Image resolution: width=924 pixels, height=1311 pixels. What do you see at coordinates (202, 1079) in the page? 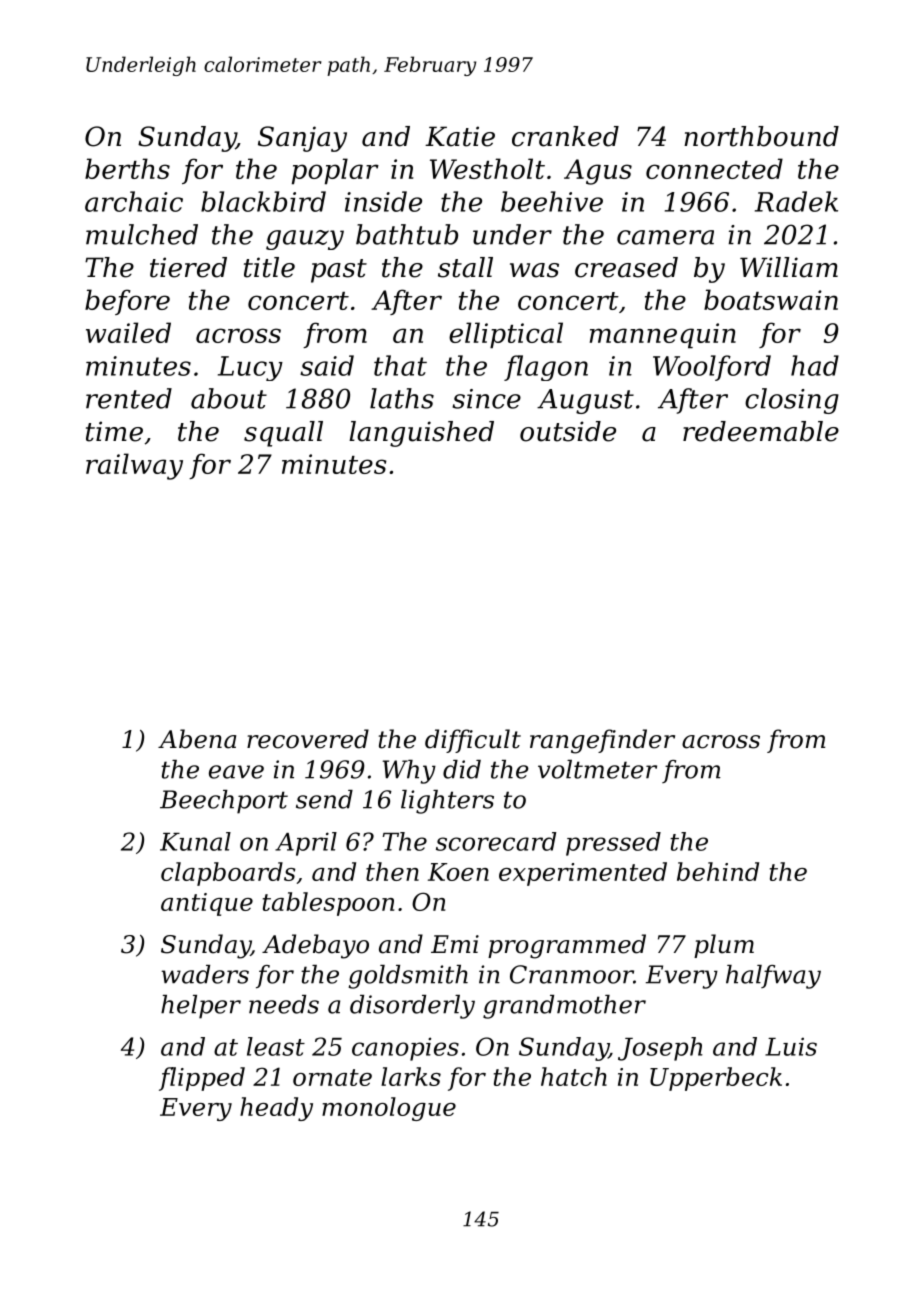
I see `flipped` at bounding box center [202, 1079].
